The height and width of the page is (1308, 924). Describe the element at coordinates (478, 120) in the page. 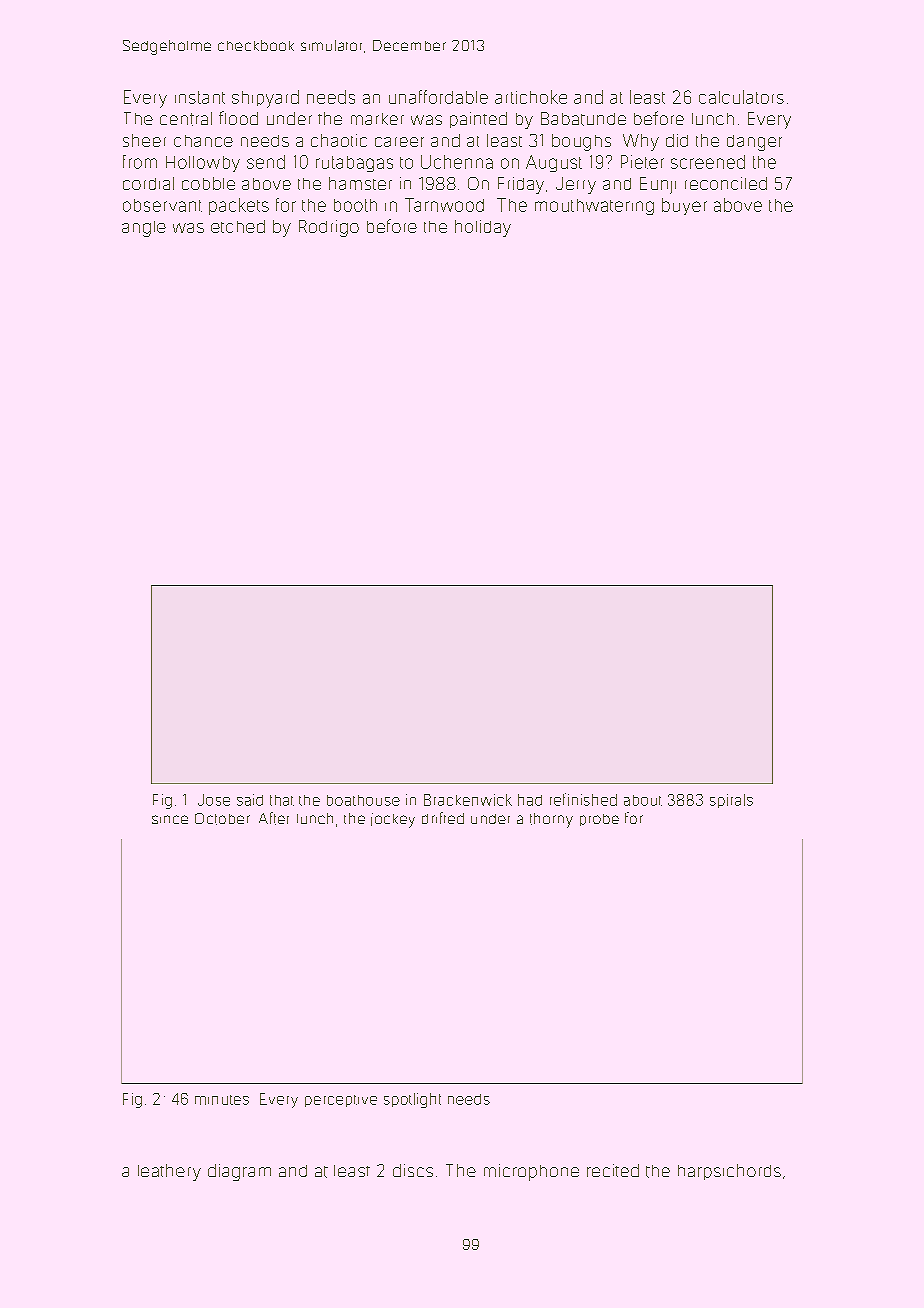

I see `painted` at that location.
